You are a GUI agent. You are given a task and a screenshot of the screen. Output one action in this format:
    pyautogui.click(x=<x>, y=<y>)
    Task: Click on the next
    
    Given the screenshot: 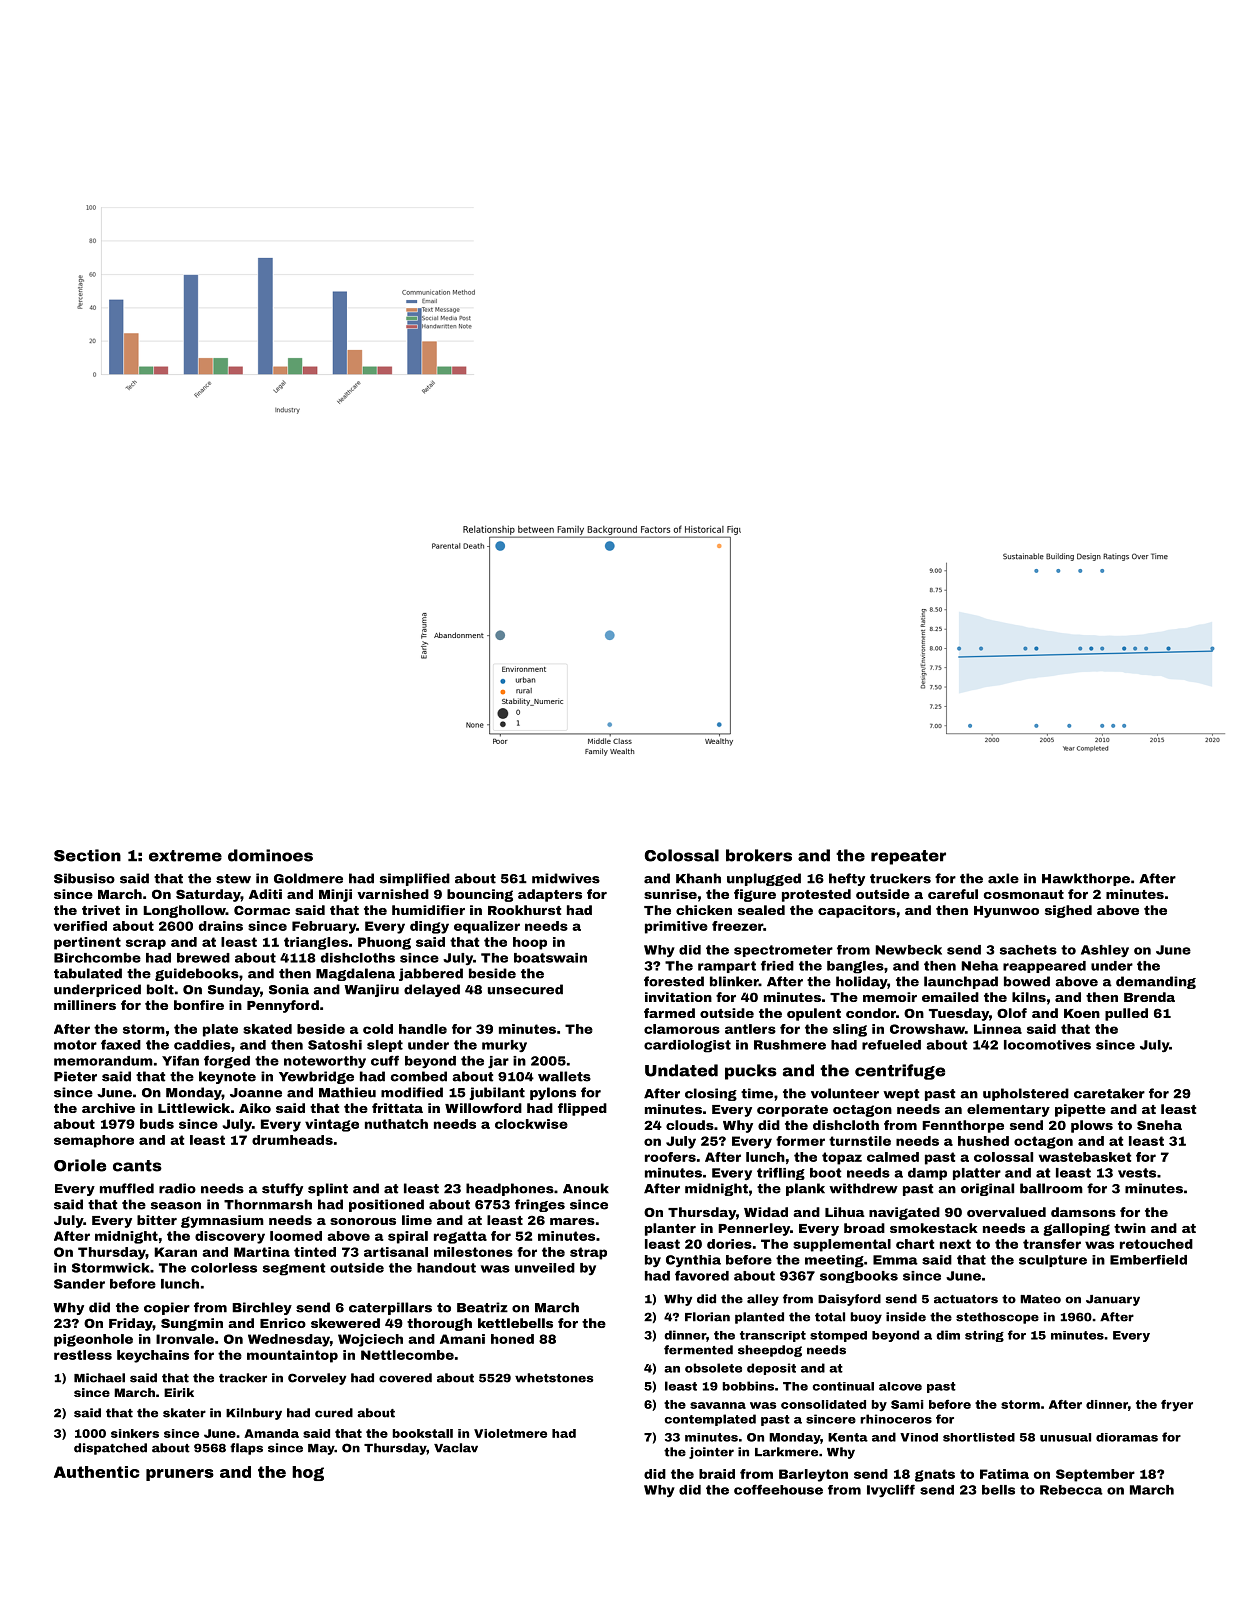 What is the action you would take?
    pyautogui.click(x=955, y=1244)
